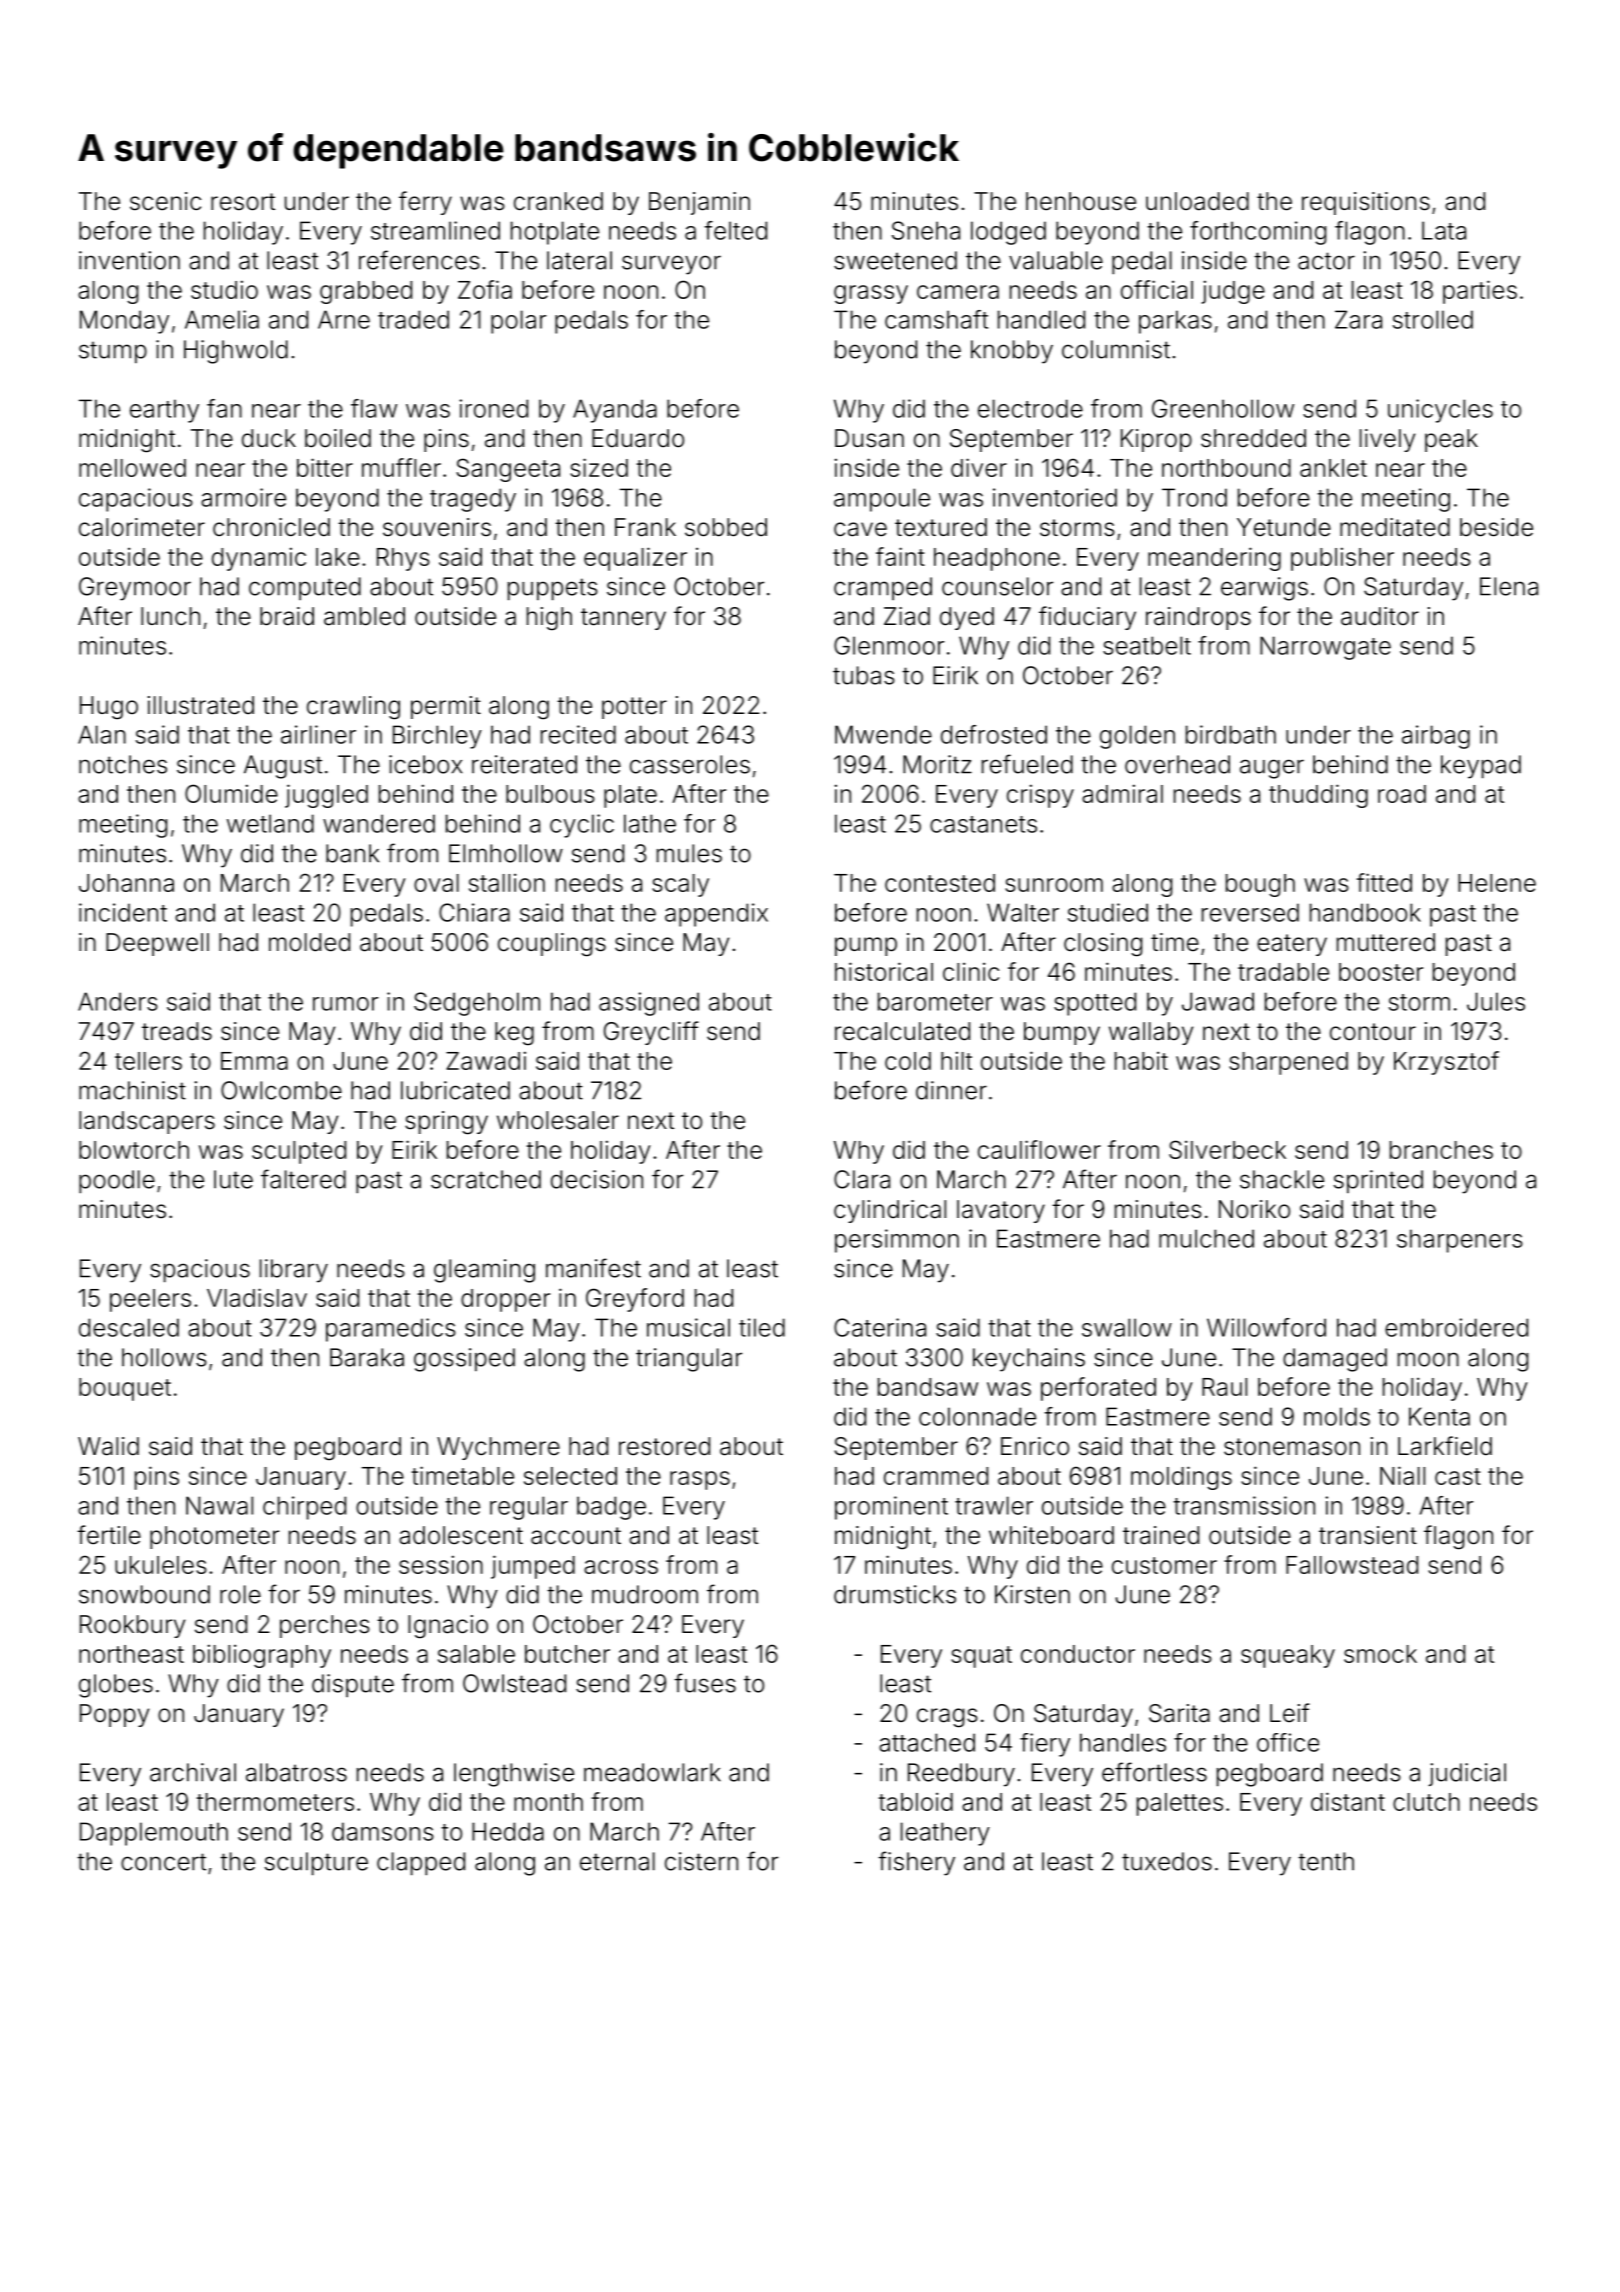 The height and width of the page is (2292, 1620). I want to click on crispy, so click(1040, 796).
